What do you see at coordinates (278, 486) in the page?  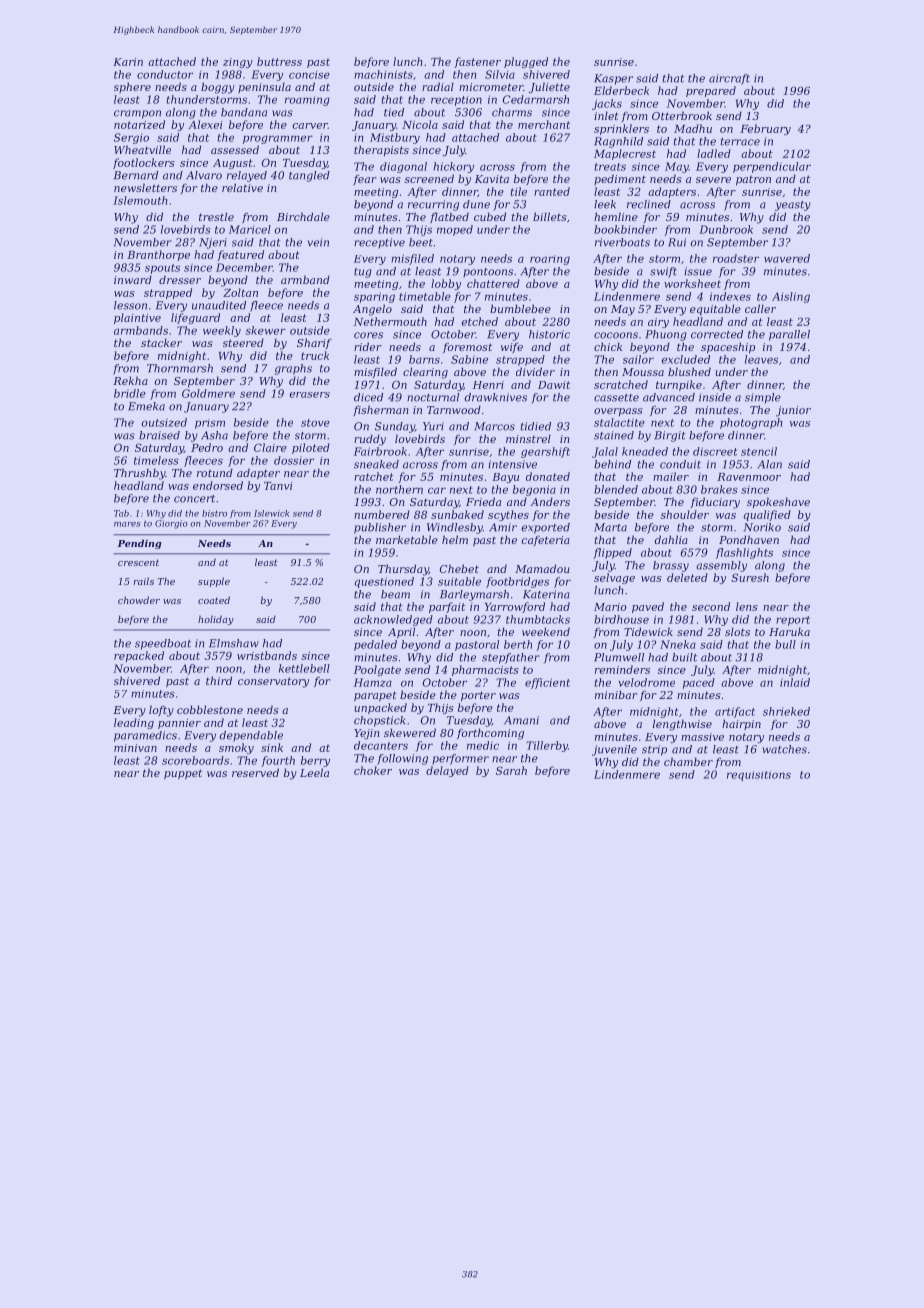 I see `Tanvi` at bounding box center [278, 486].
